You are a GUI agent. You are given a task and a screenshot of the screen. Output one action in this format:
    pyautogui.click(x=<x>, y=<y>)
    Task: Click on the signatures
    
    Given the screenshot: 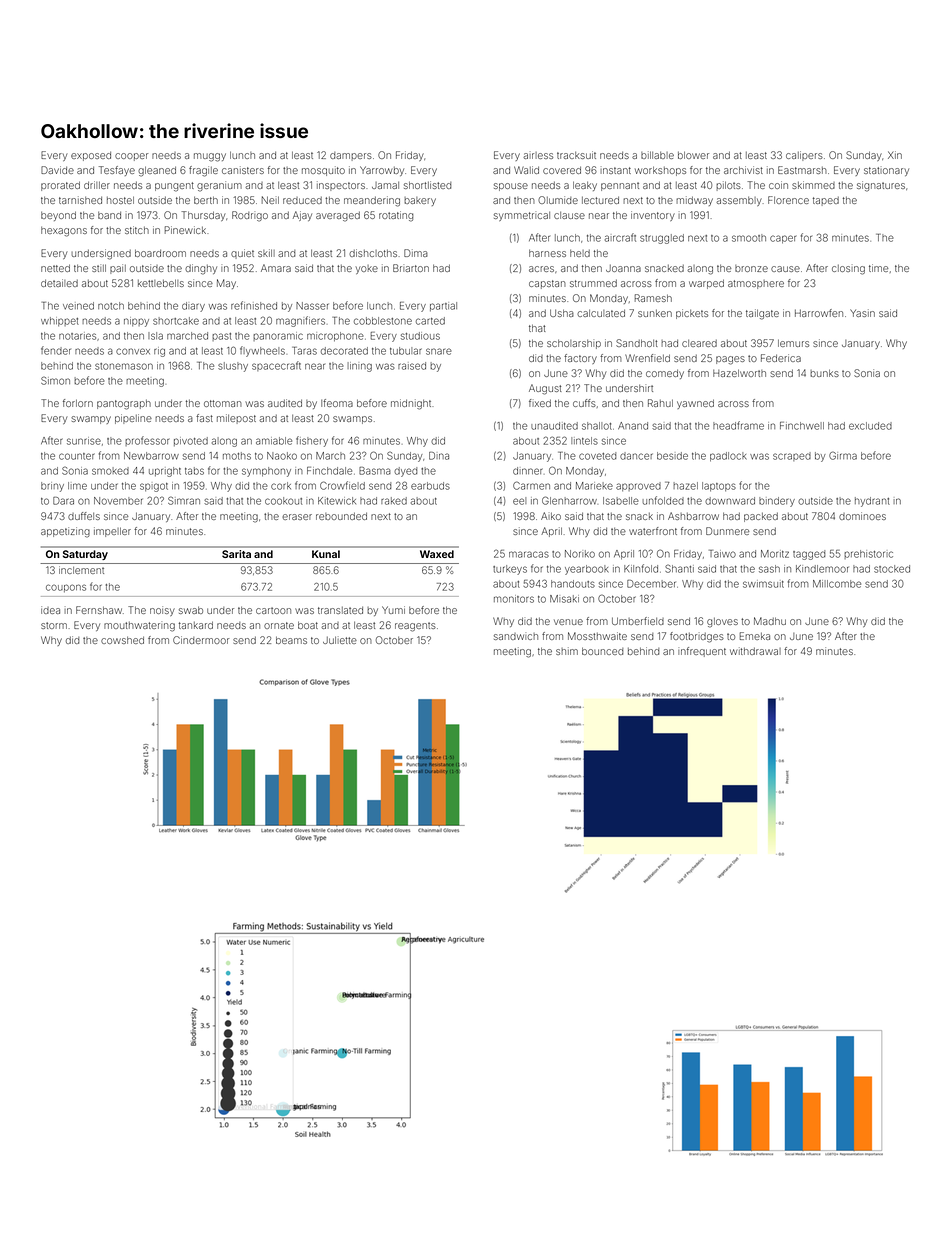 What is the action you would take?
    pyautogui.click(x=881, y=186)
